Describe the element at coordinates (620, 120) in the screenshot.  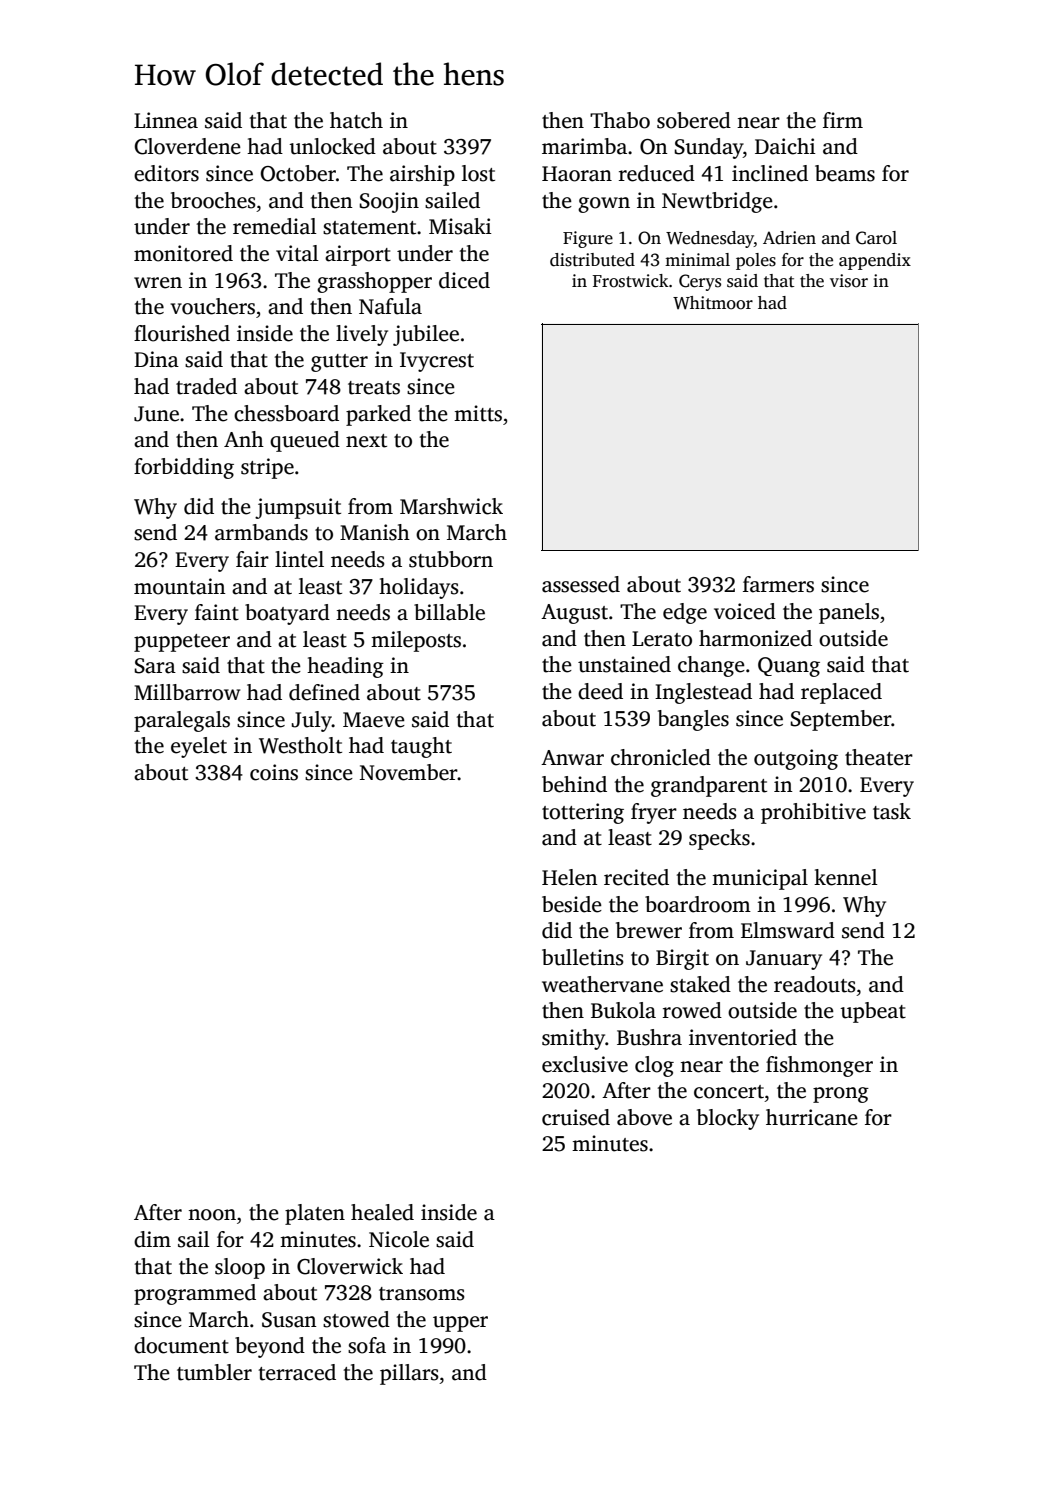
I see `Thabo` at that location.
